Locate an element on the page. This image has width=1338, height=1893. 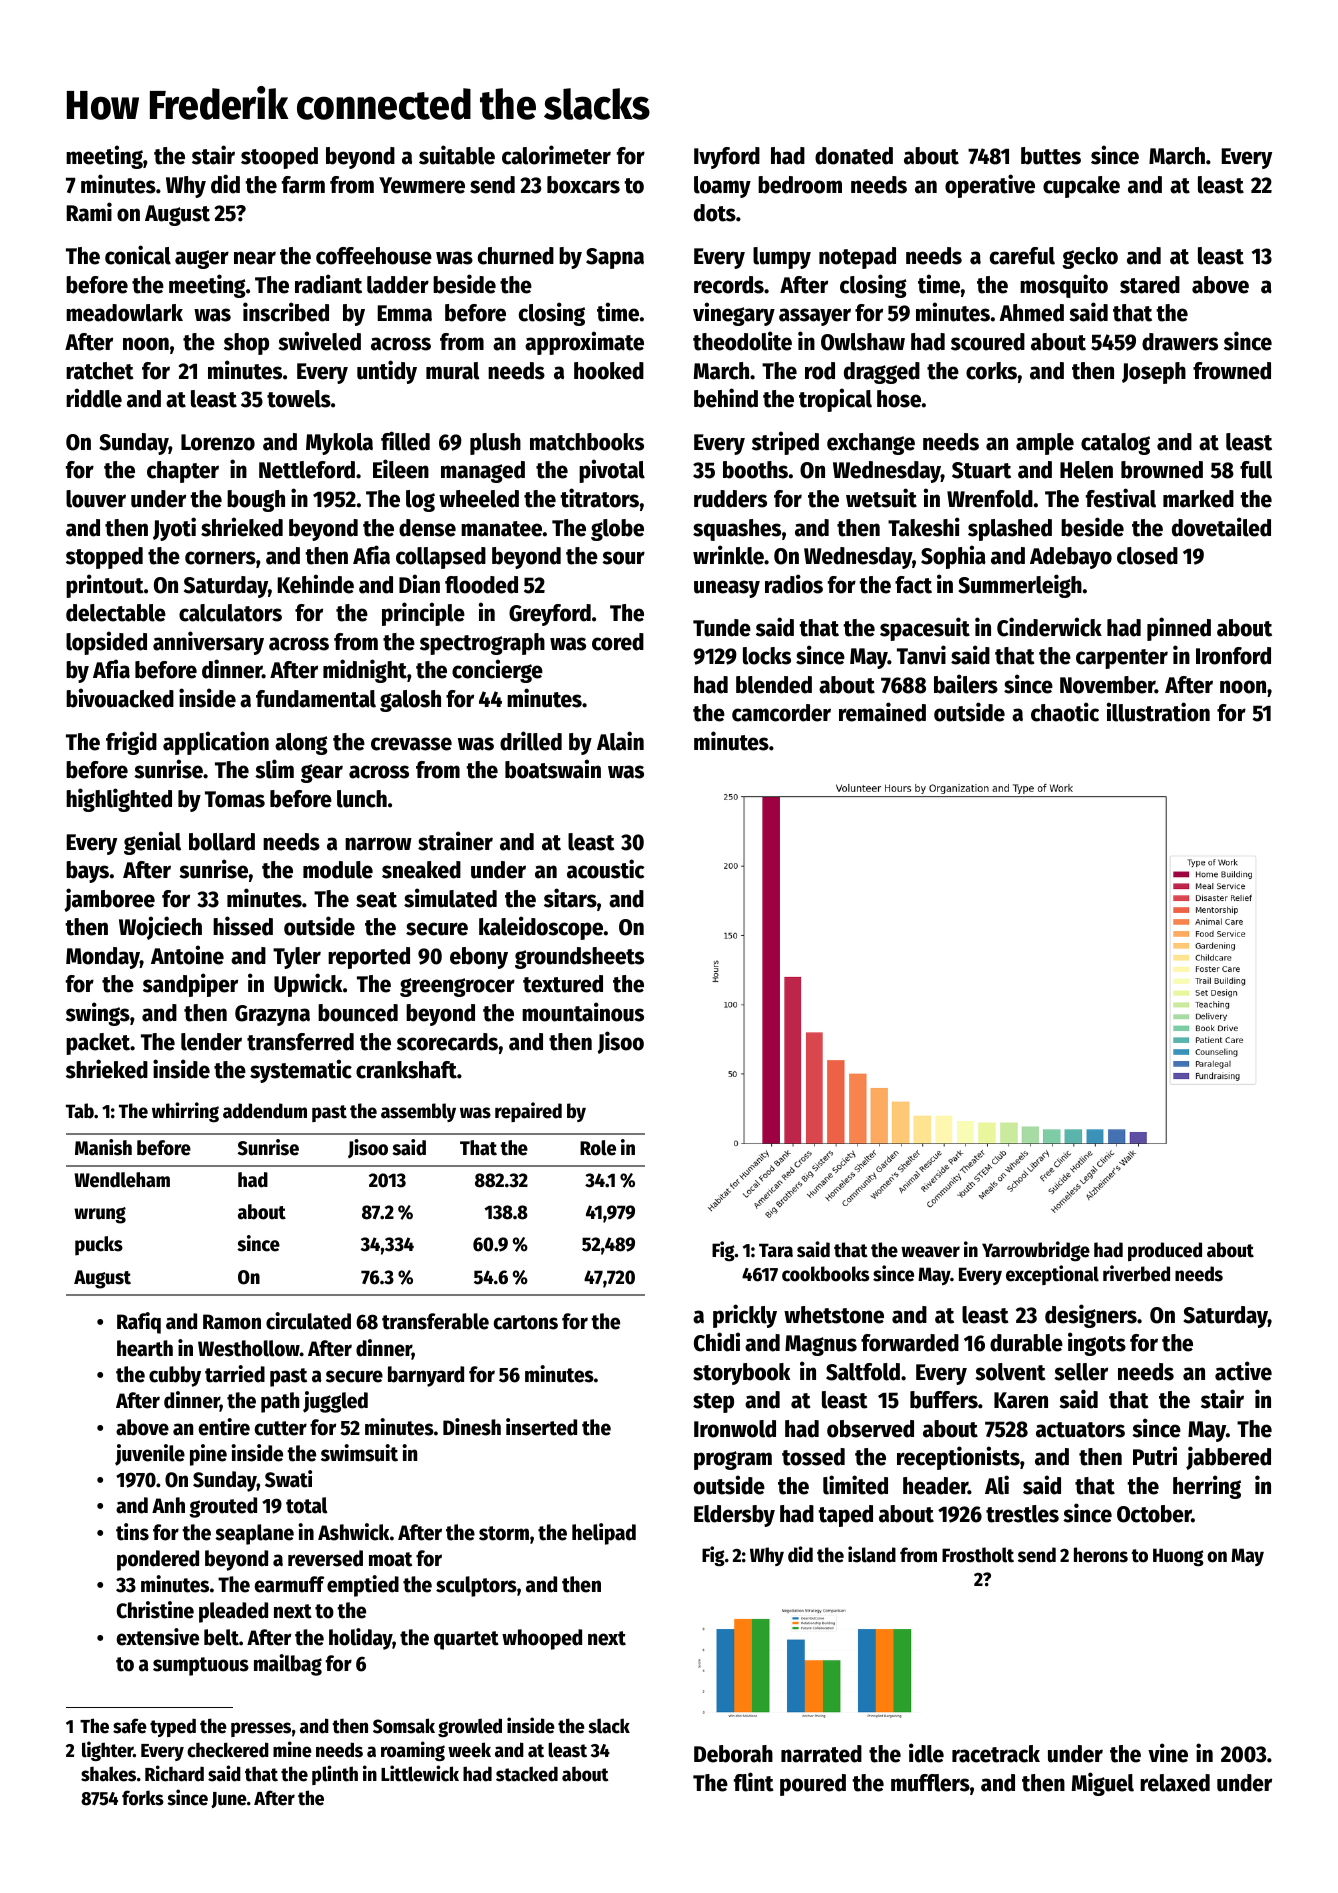
Ironford is located at coordinates (1233, 656).
